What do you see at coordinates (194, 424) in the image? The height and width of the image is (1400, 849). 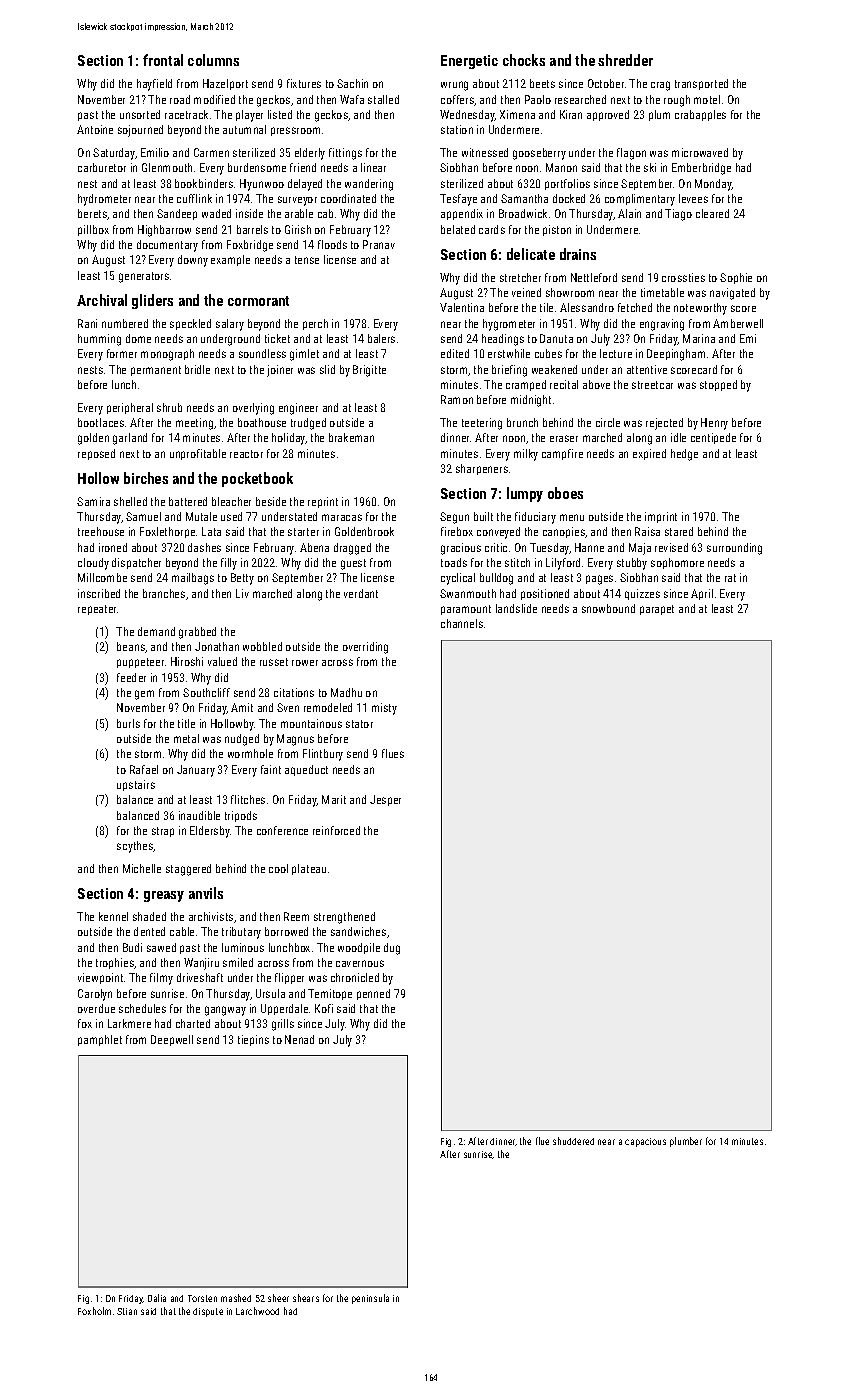 I see `meeting` at bounding box center [194, 424].
